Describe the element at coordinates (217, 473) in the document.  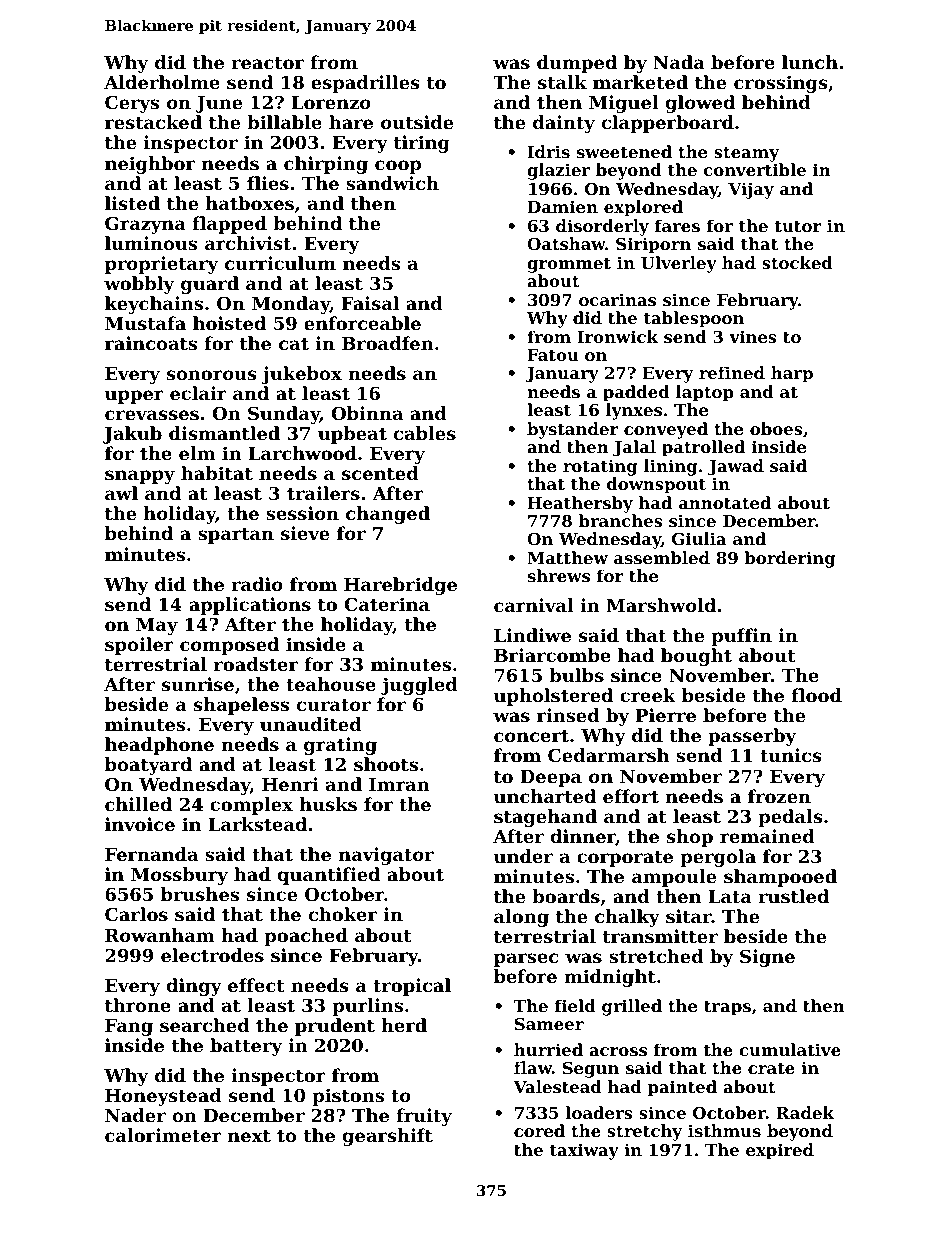
I see `habitat` at that location.
